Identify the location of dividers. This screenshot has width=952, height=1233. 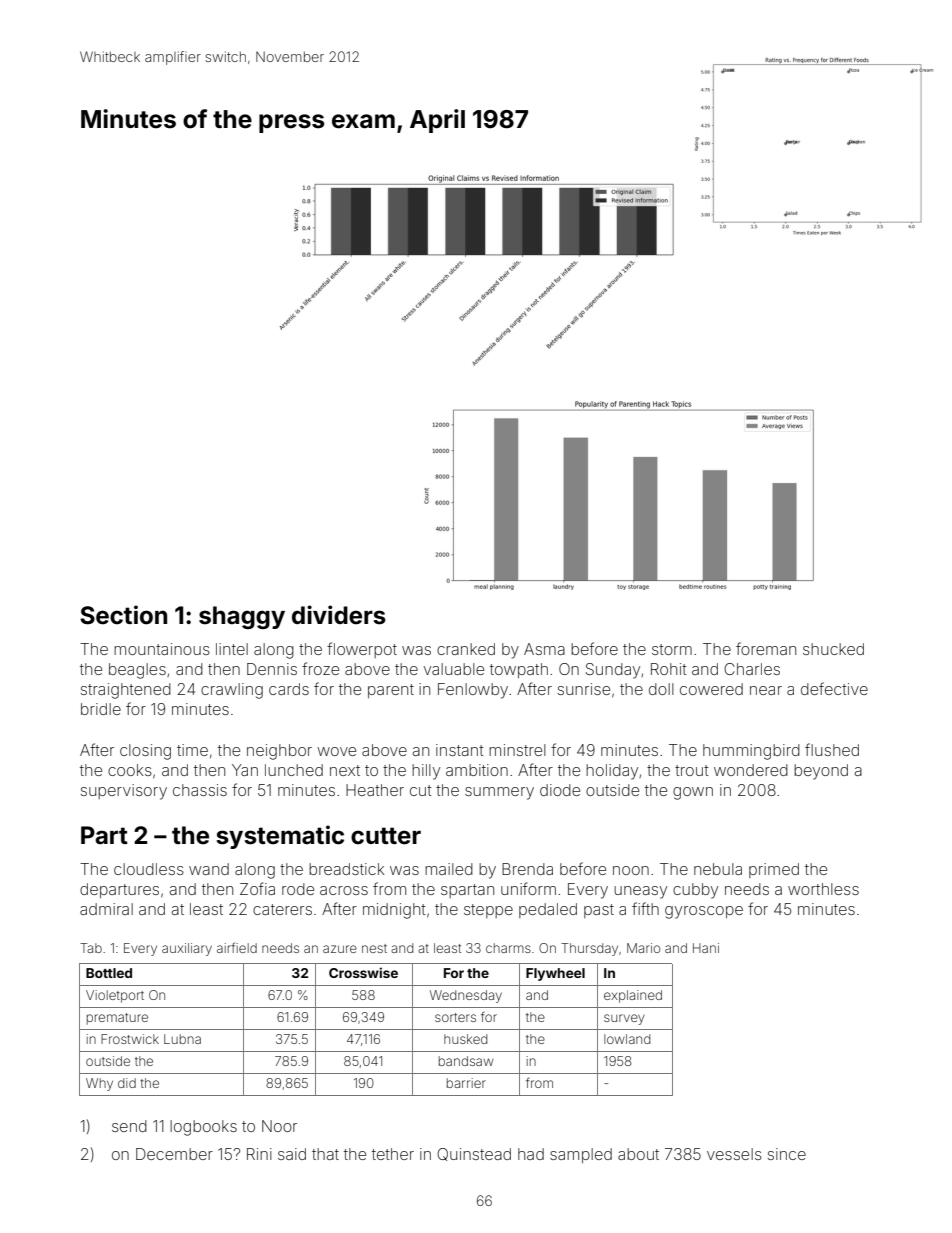
(339, 615).
